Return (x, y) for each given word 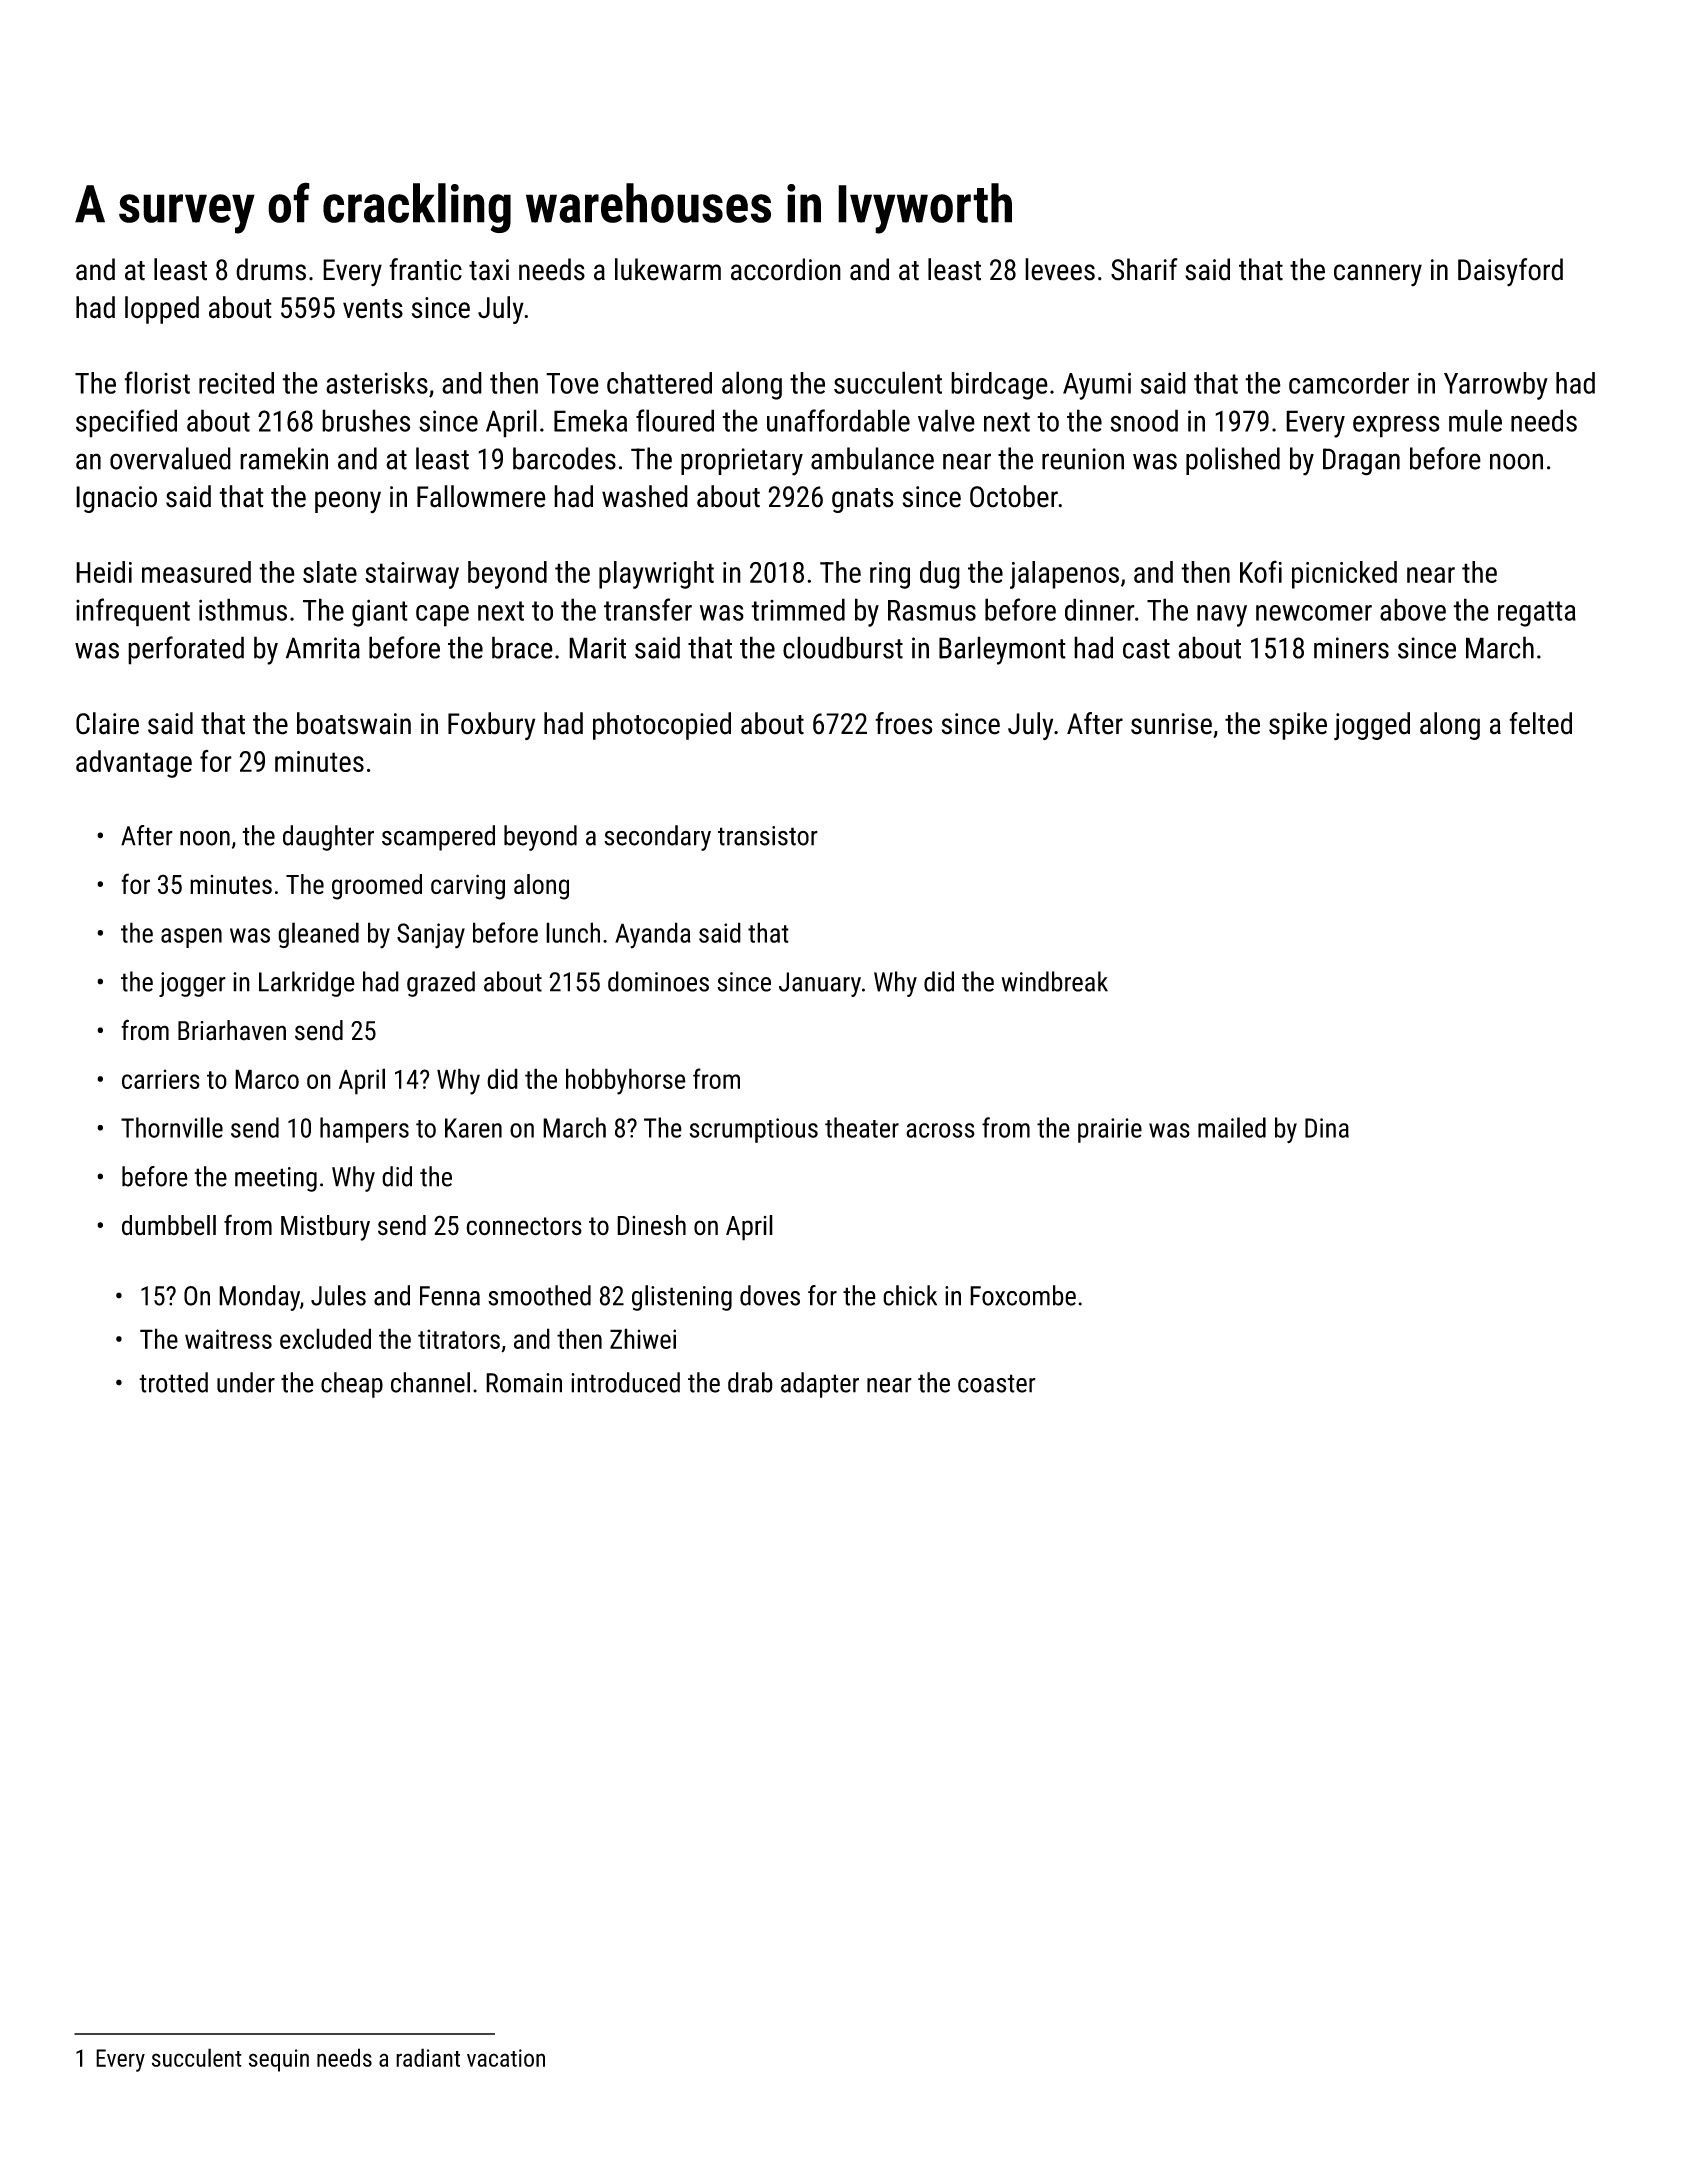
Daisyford (1510, 272)
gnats (863, 500)
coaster (997, 1383)
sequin (279, 2060)
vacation (506, 2058)
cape (442, 616)
